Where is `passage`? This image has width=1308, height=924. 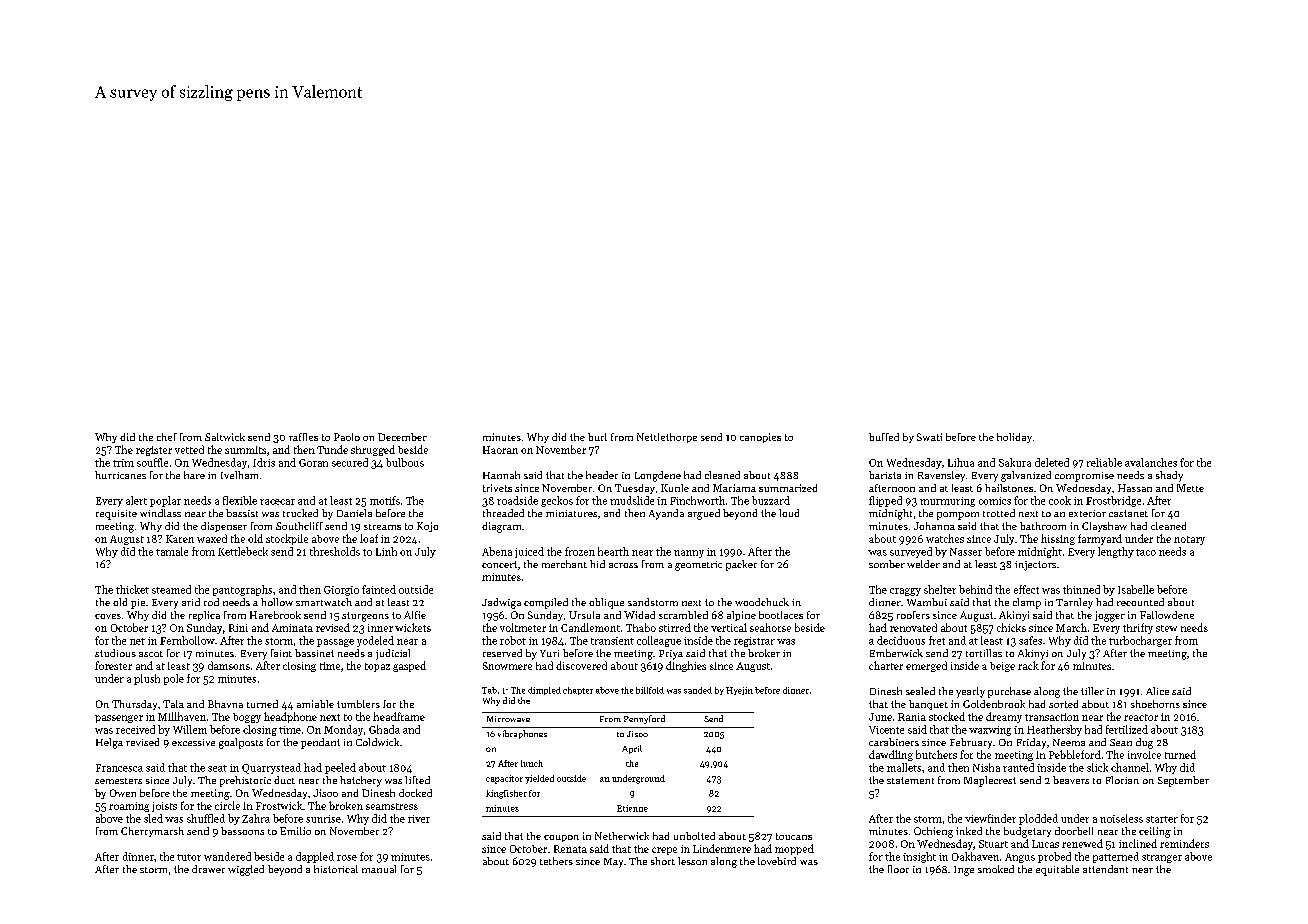
passage is located at coordinates (335, 643).
